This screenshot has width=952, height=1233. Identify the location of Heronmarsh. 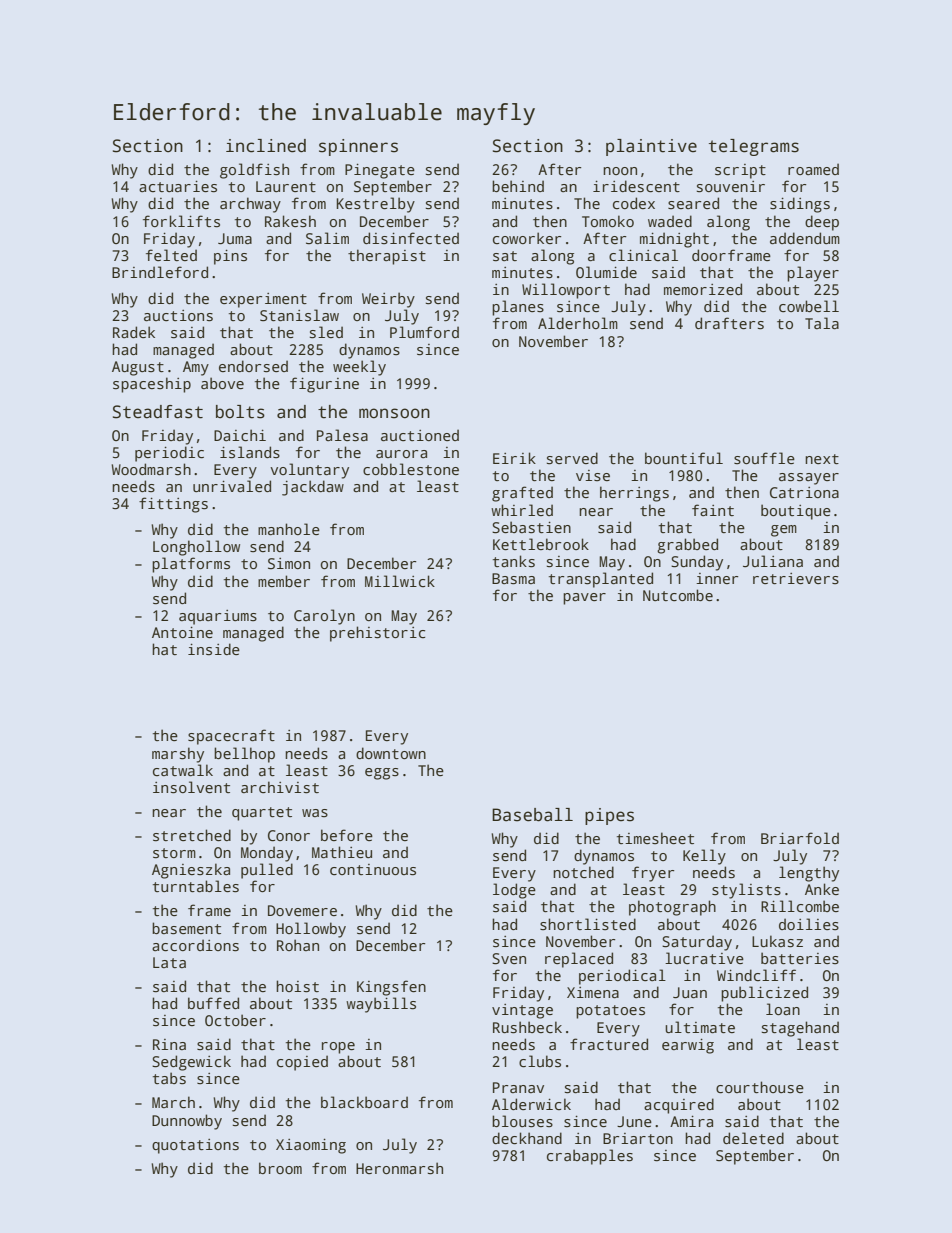
(399, 1168).
